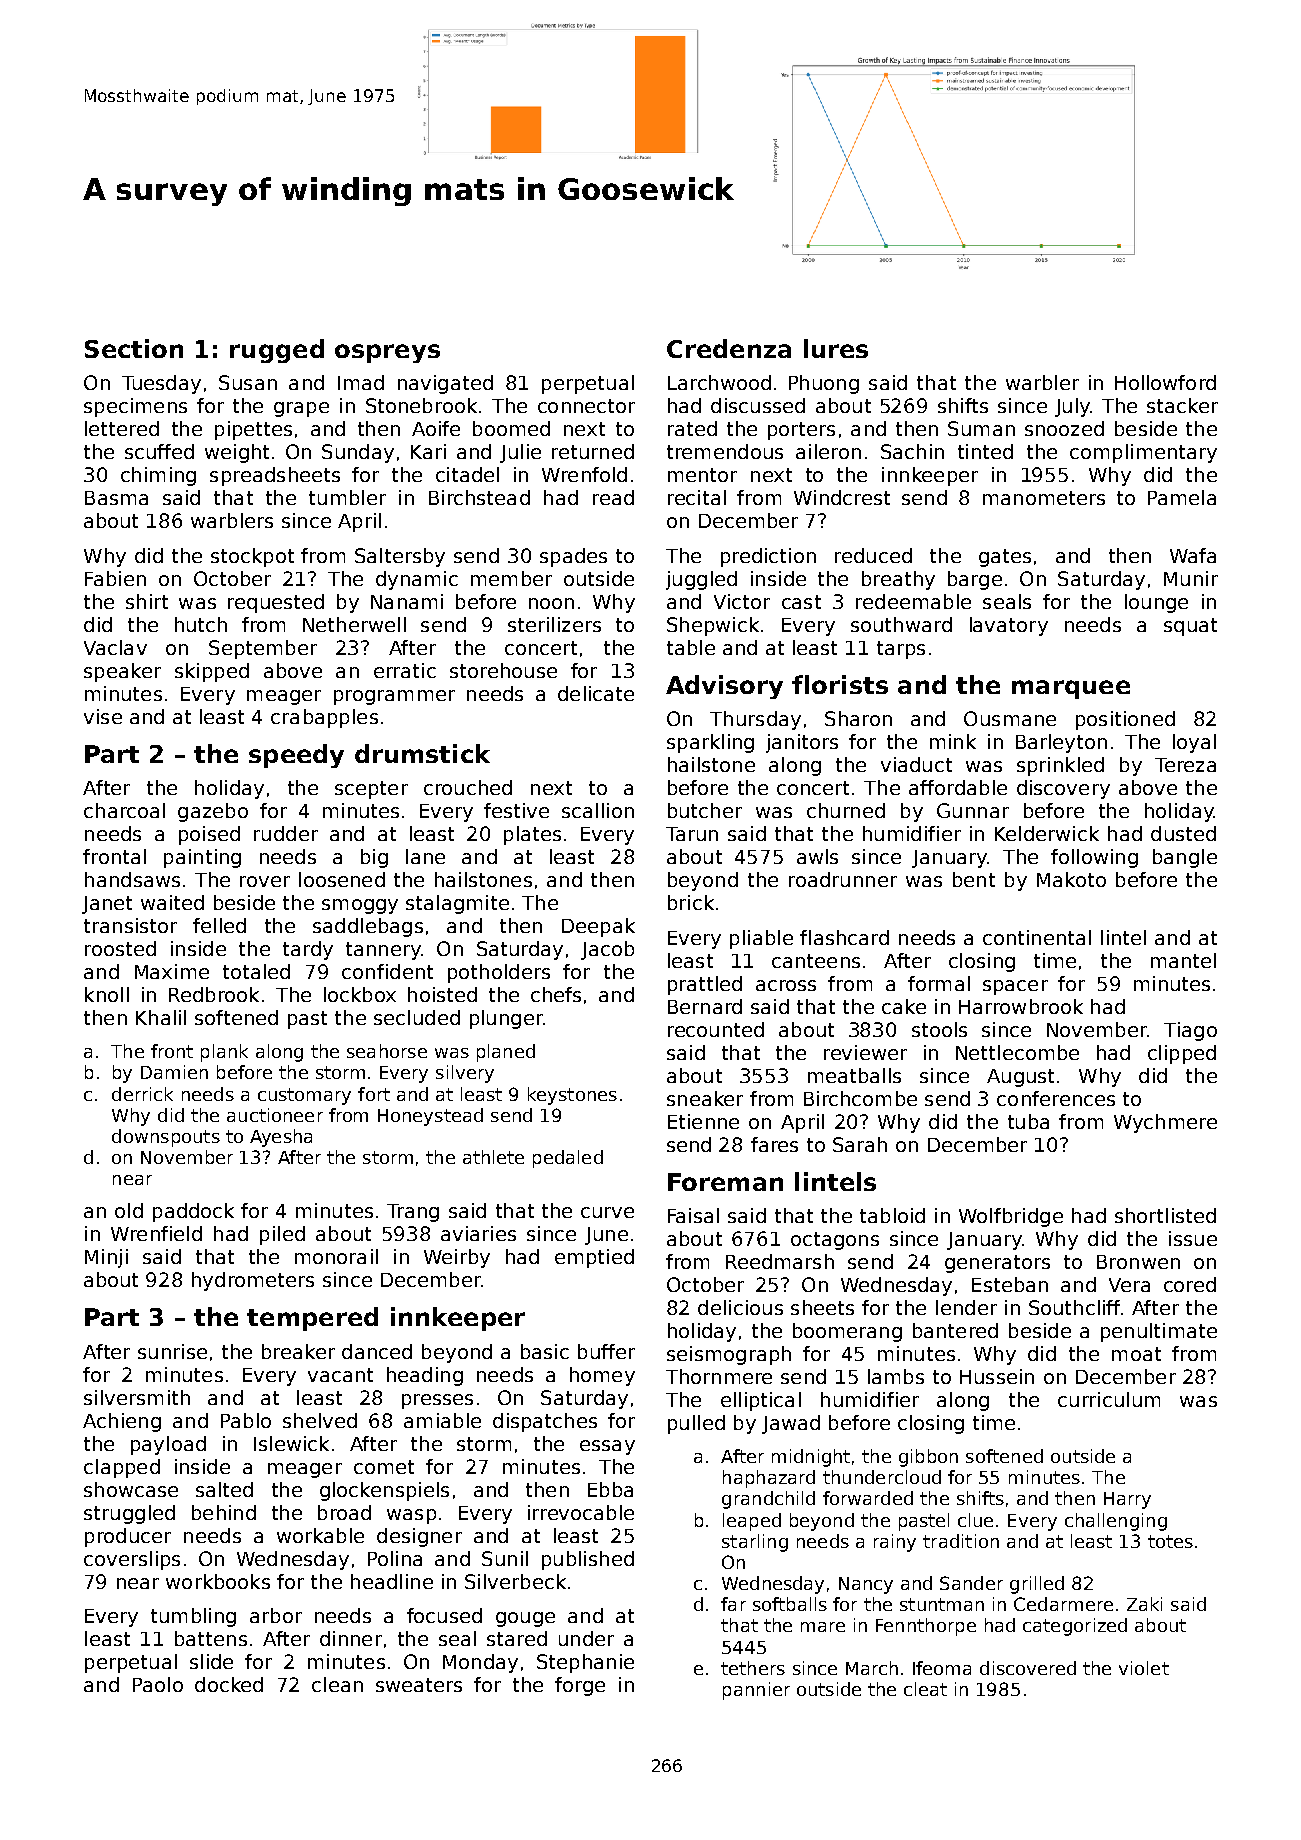  What do you see at coordinates (1015, 987) in the page?
I see `spacer` at bounding box center [1015, 987].
